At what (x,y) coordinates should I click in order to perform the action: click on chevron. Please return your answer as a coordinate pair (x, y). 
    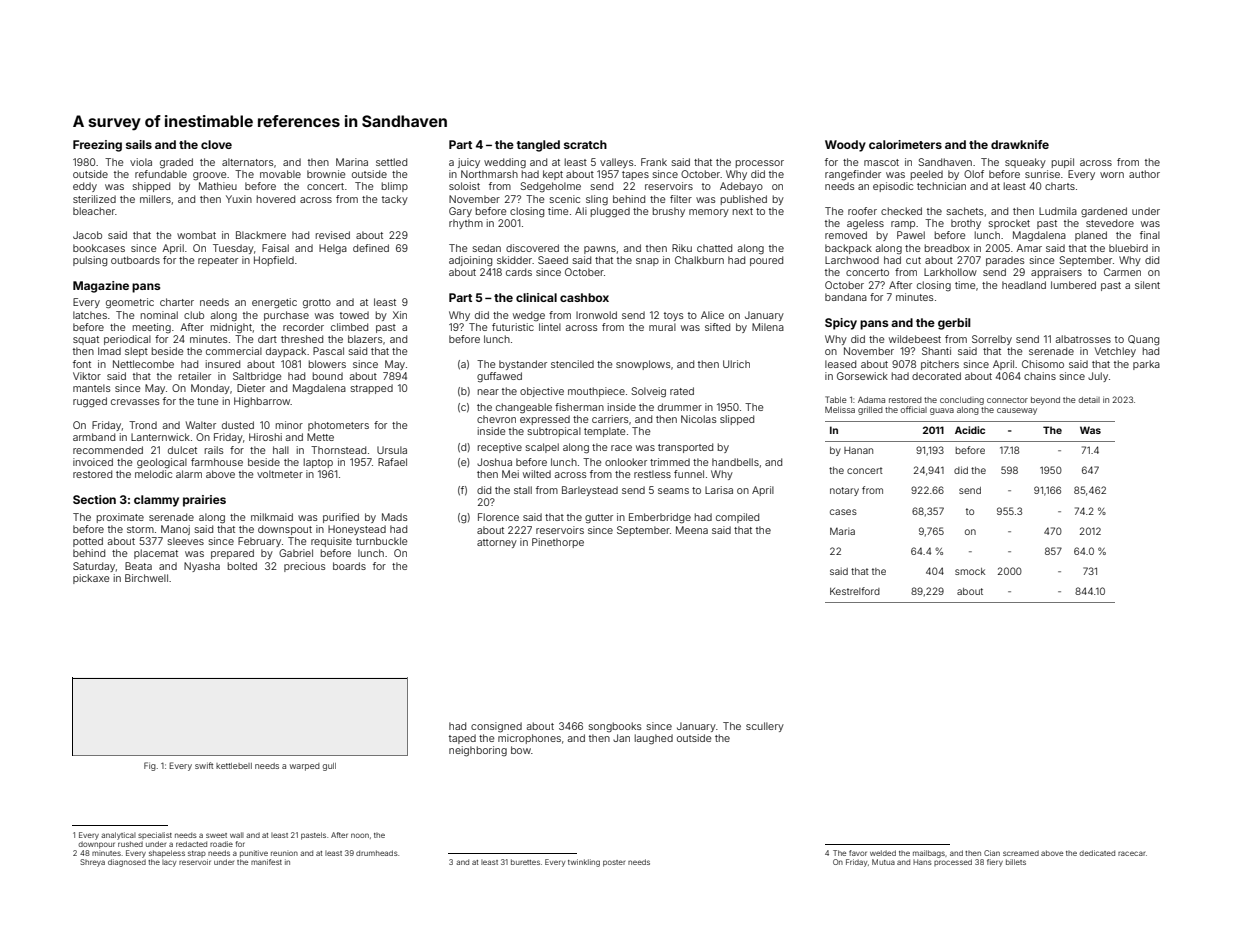
    Looking at the image, I should click on (496, 419).
